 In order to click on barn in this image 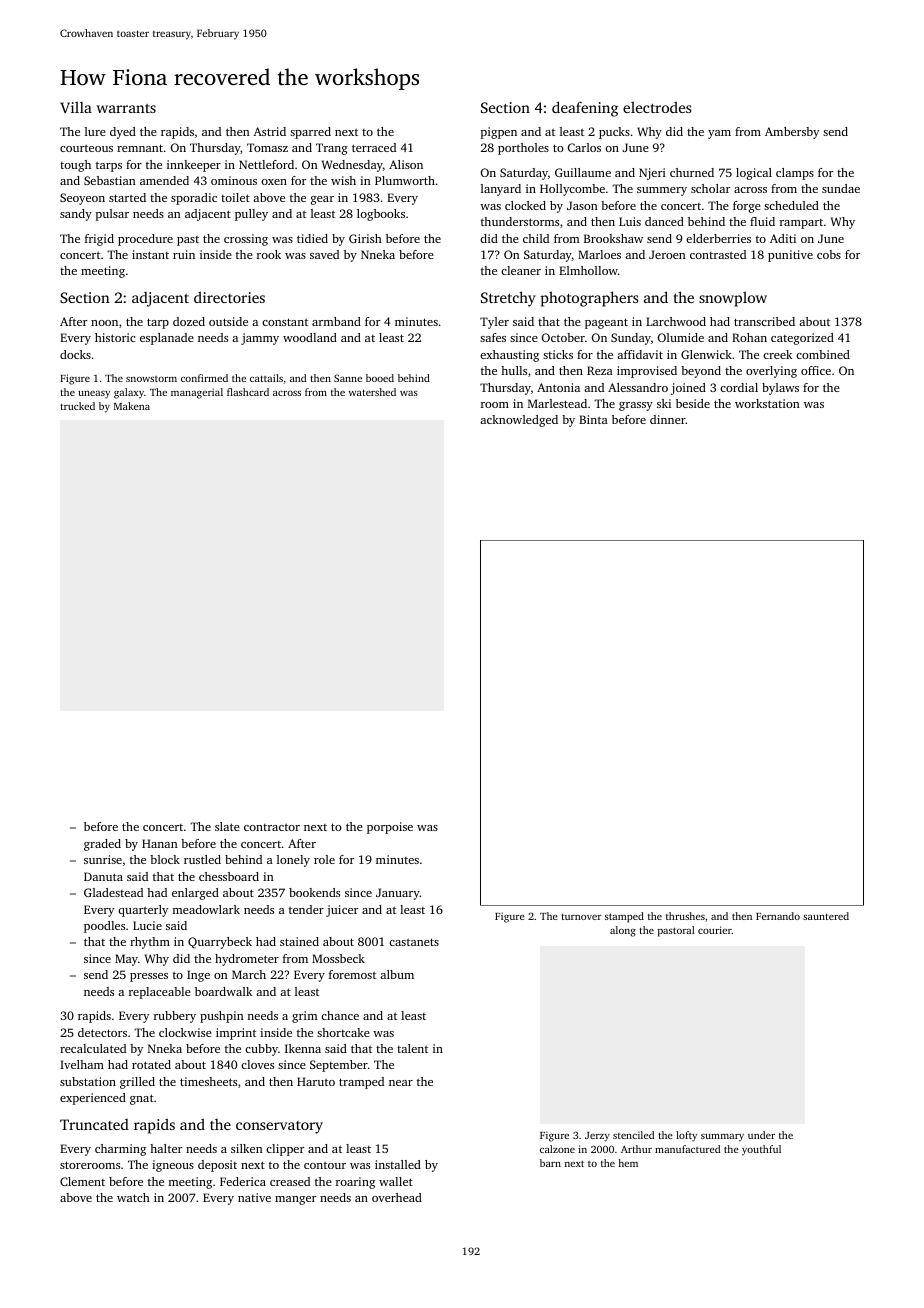, I will do `click(550, 1163)`.
